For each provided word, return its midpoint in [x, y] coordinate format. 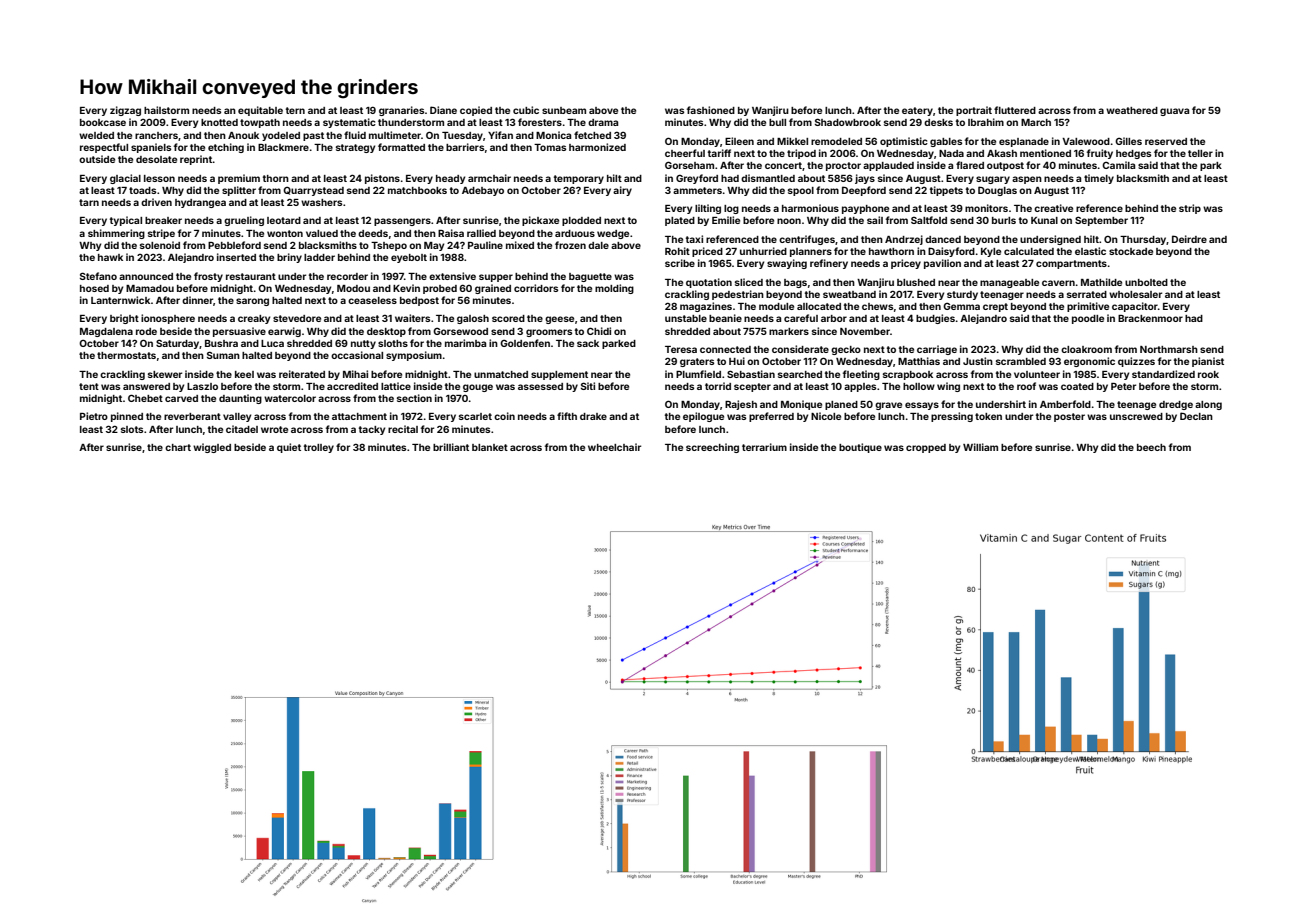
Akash [1002, 153]
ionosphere [168, 319]
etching [226, 148]
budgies [935, 319]
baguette [590, 277]
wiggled [212, 448]
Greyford [697, 179]
